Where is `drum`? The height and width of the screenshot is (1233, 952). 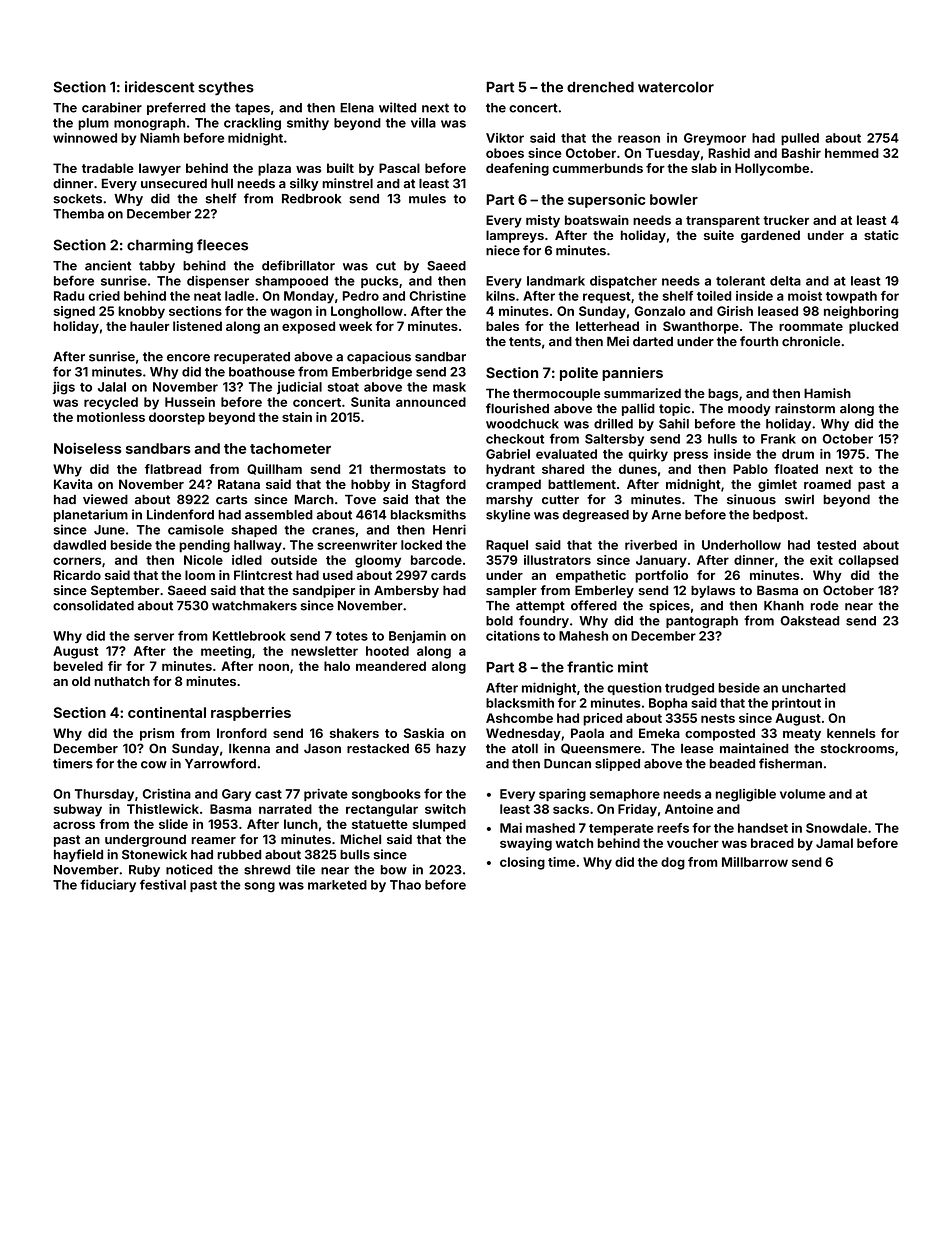 drum is located at coordinates (798, 454).
